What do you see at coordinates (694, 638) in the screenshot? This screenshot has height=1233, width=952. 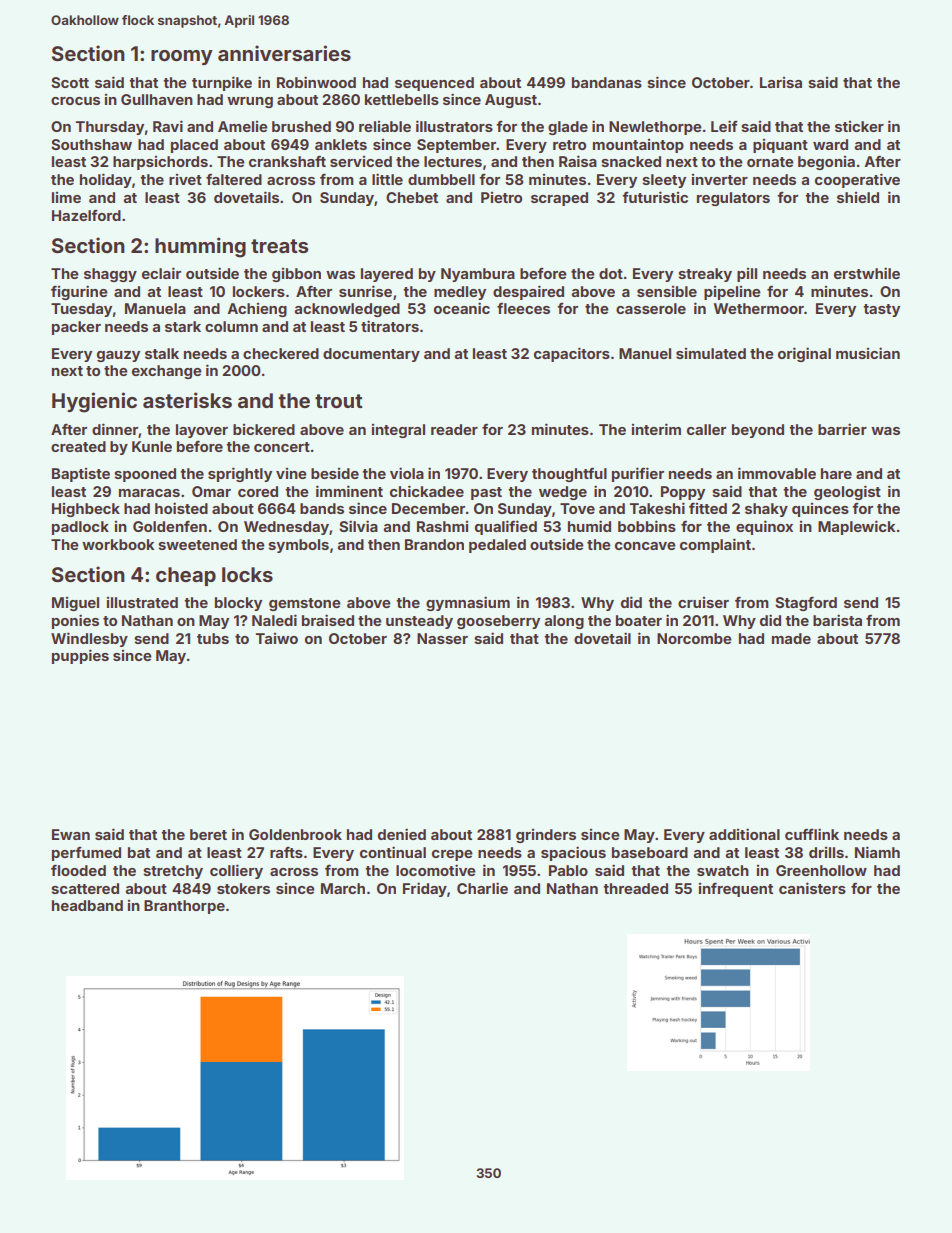 I see `Norcombe` at bounding box center [694, 638].
